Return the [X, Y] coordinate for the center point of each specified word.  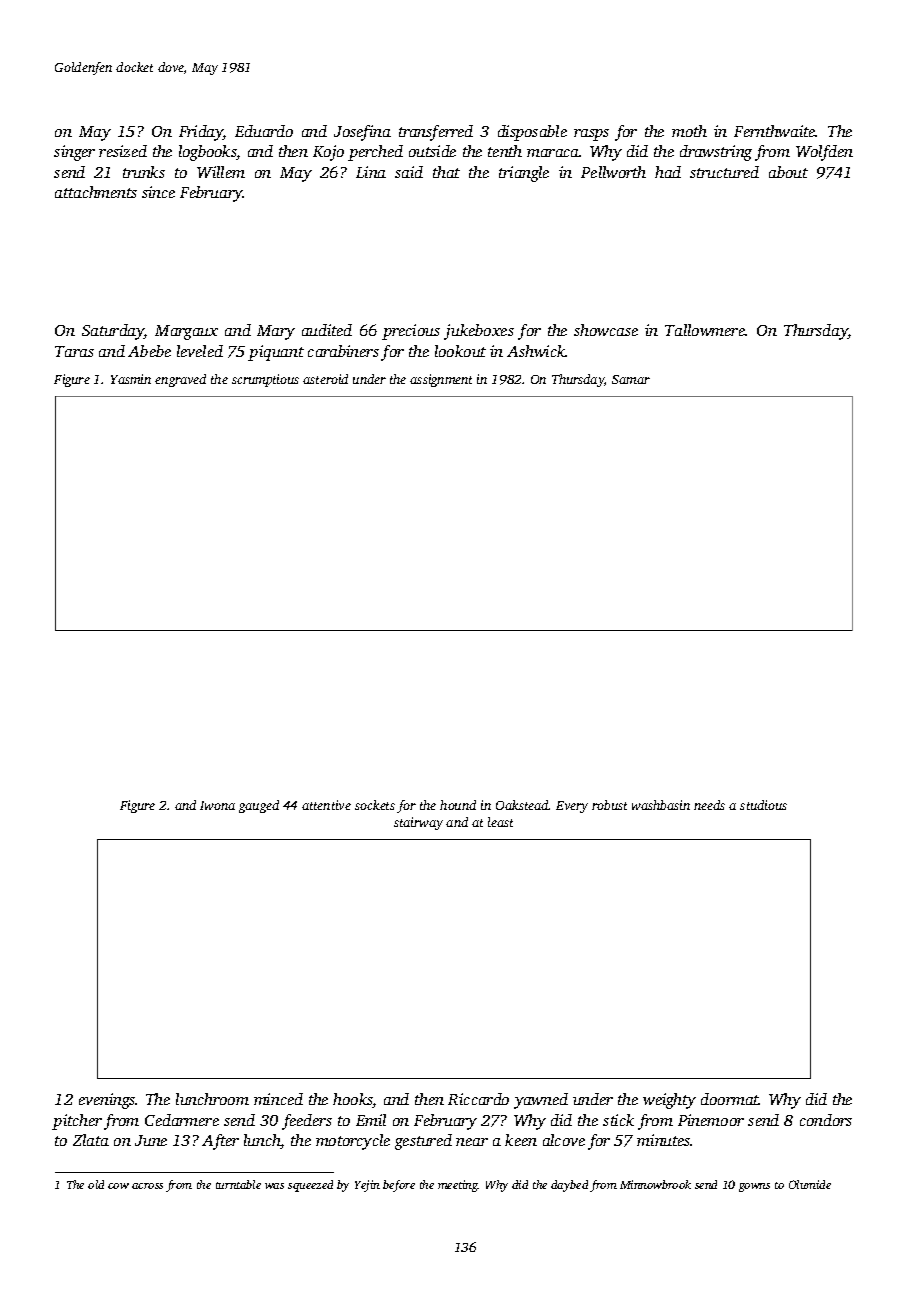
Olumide [810, 1184]
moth [689, 131]
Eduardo [264, 131]
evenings [107, 1101]
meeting [458, 1186]
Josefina [362, 133]
